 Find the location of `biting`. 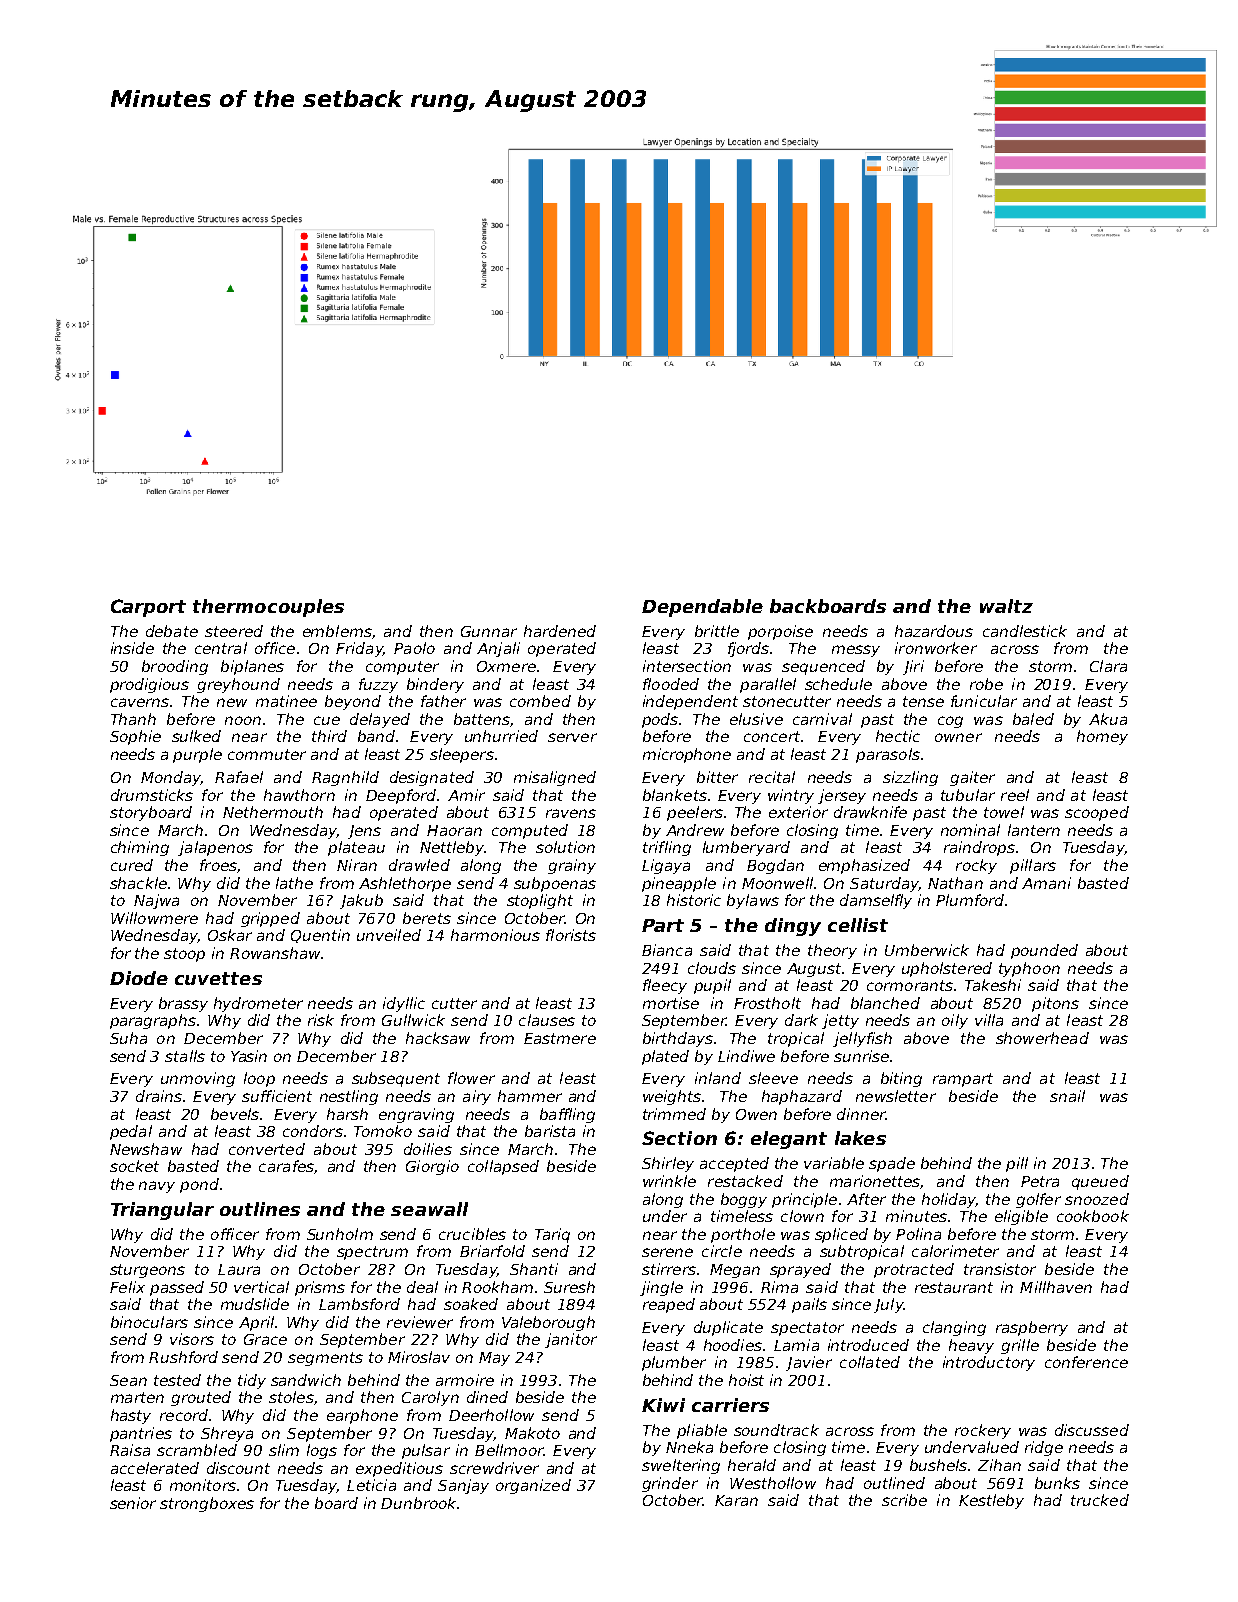

biting is located at coordinates (901, 1079).
